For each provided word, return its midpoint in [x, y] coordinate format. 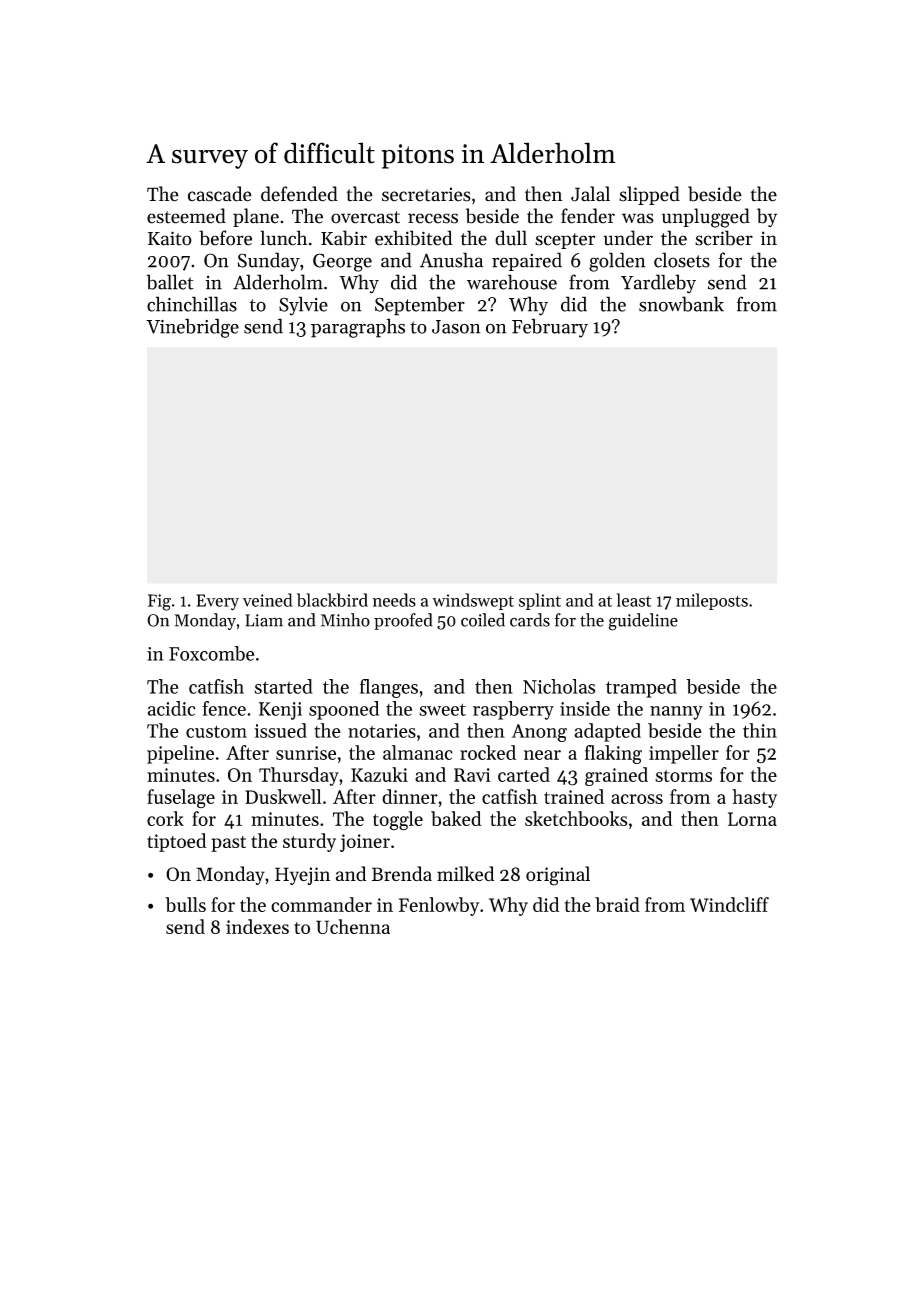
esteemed [186, 216]
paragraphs [358, 328]
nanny [676, 713]
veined [268, 600]
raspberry [513, 710]
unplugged [706, 218]
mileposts [712, 601]
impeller [684, 754]
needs [394, 600]
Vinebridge [192, 328]
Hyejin [302, 876]
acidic [172, 708]
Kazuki [379, 774]
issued [280, 730]
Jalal [590, 194]
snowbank [681, 304]
